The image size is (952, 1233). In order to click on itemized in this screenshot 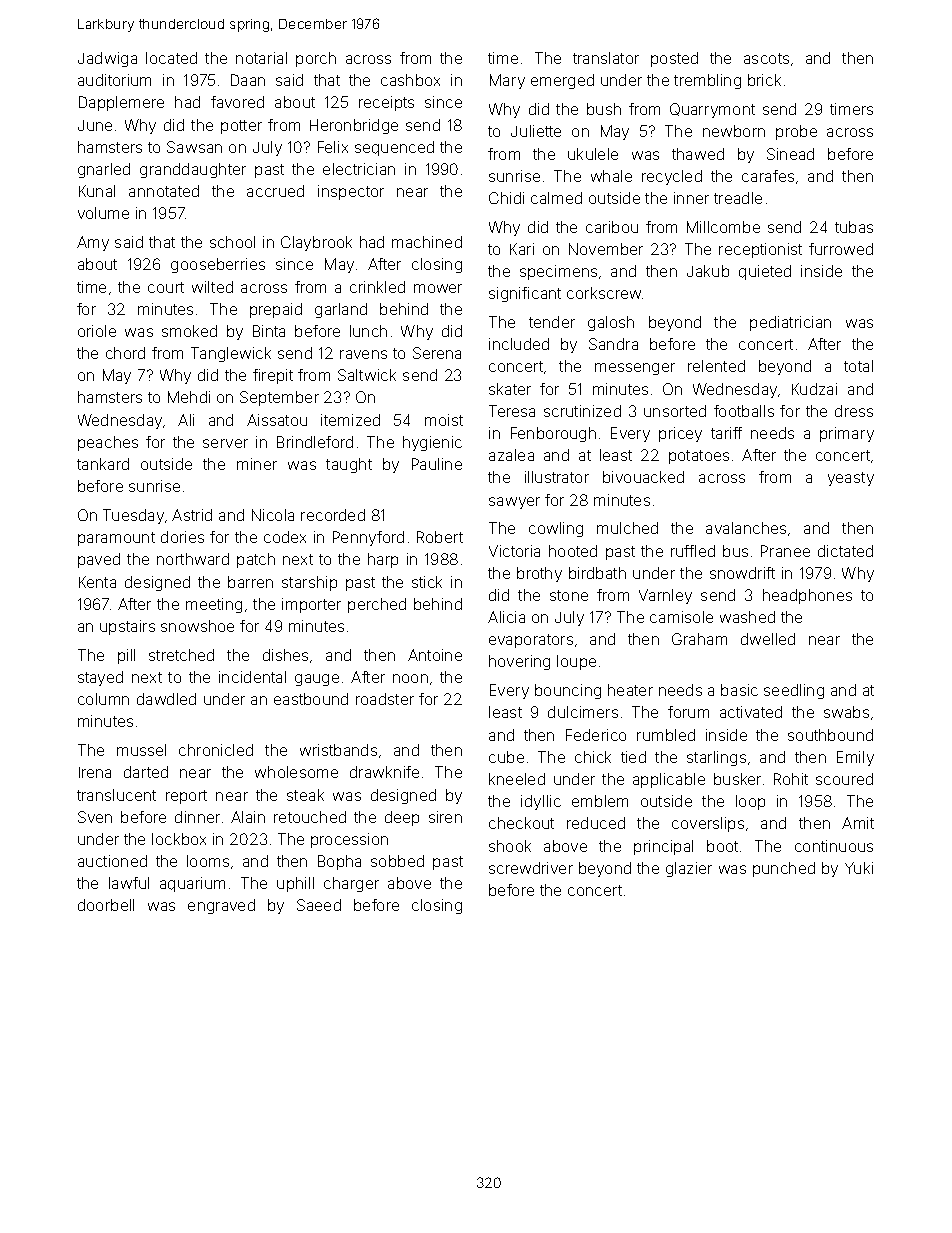, I will do `click(350, 420)`.
